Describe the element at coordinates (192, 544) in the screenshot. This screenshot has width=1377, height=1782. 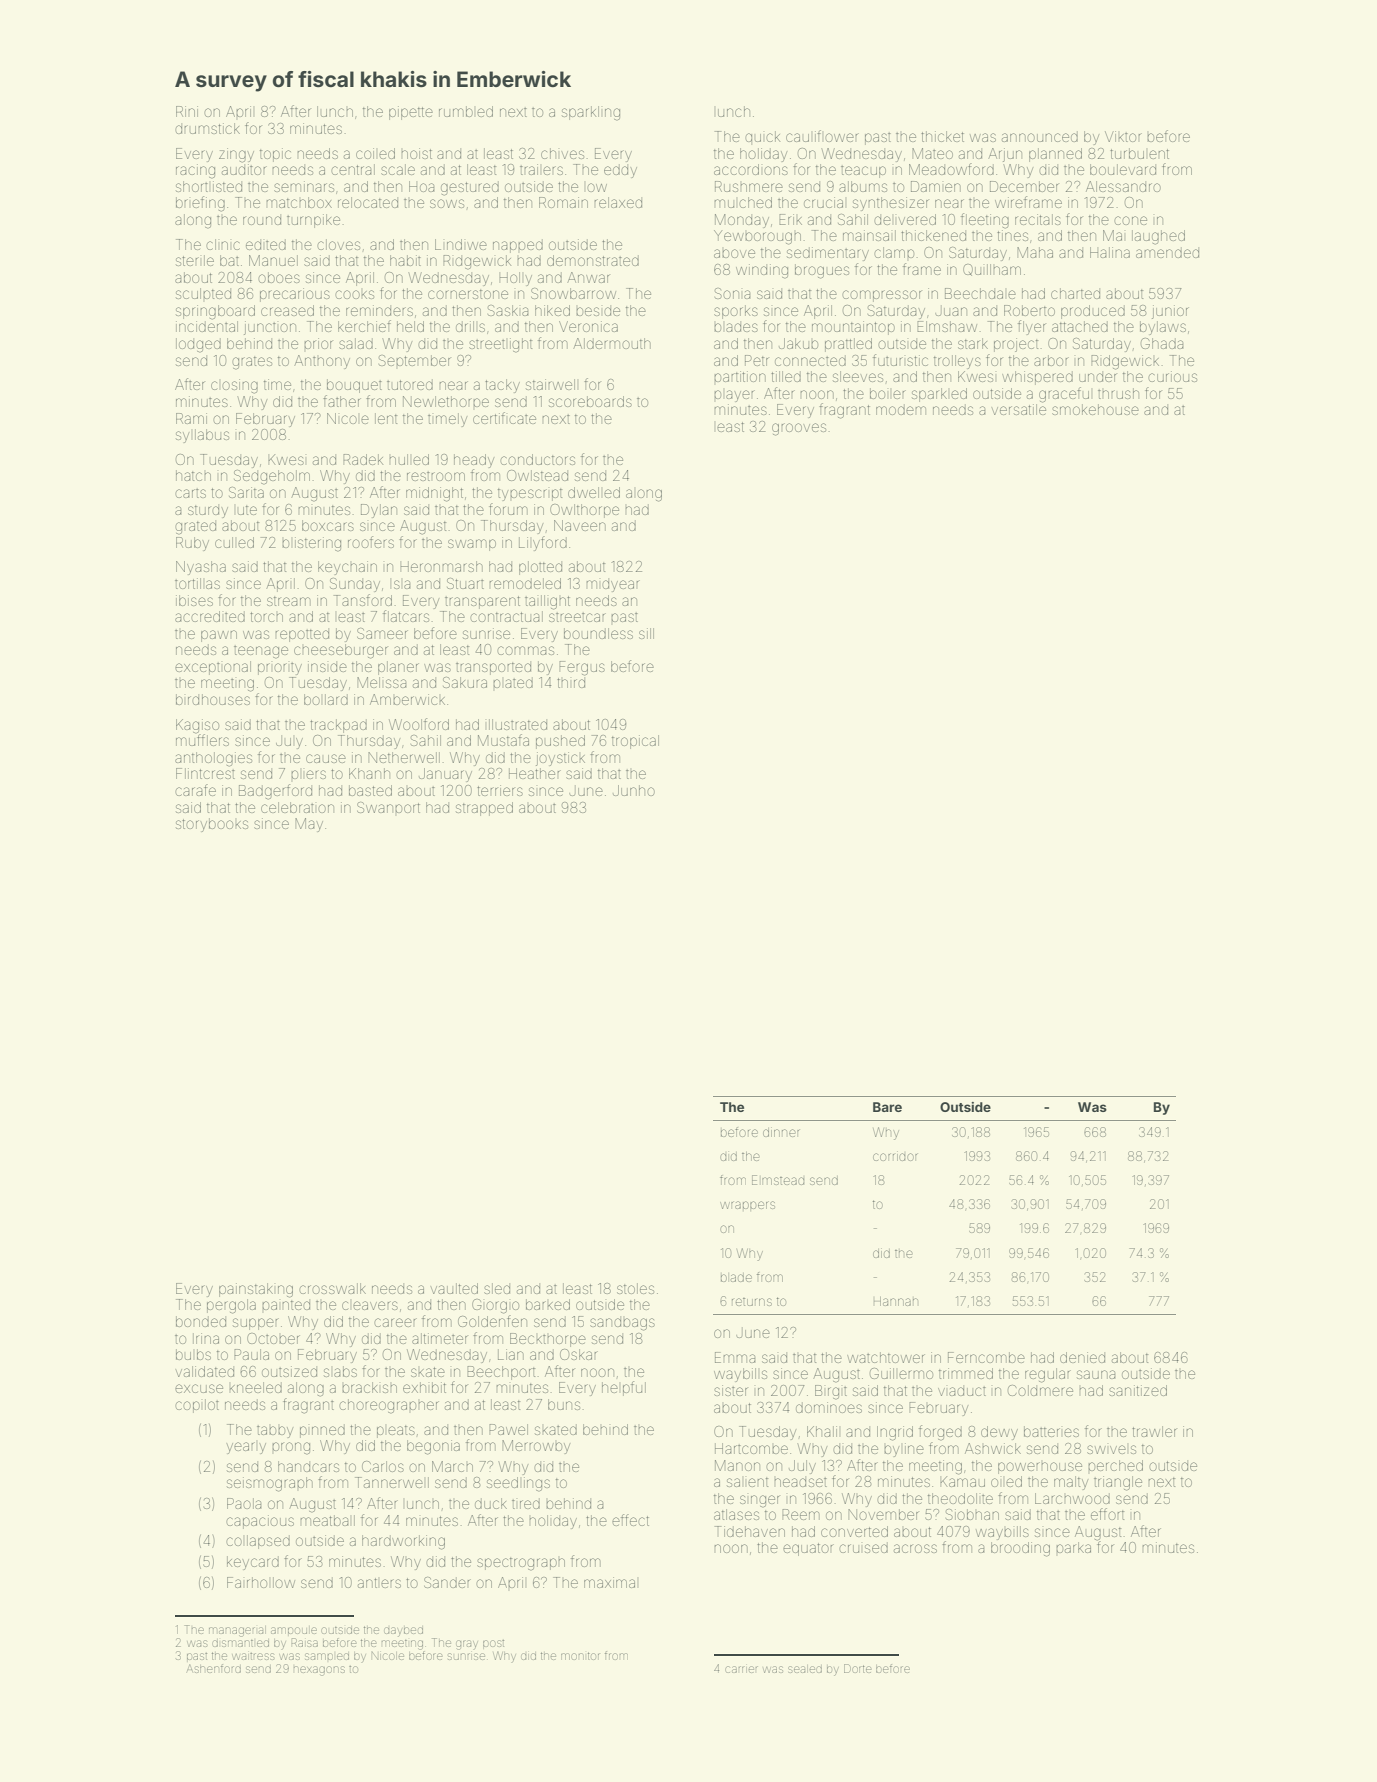
I see `Ruby` at that location.
